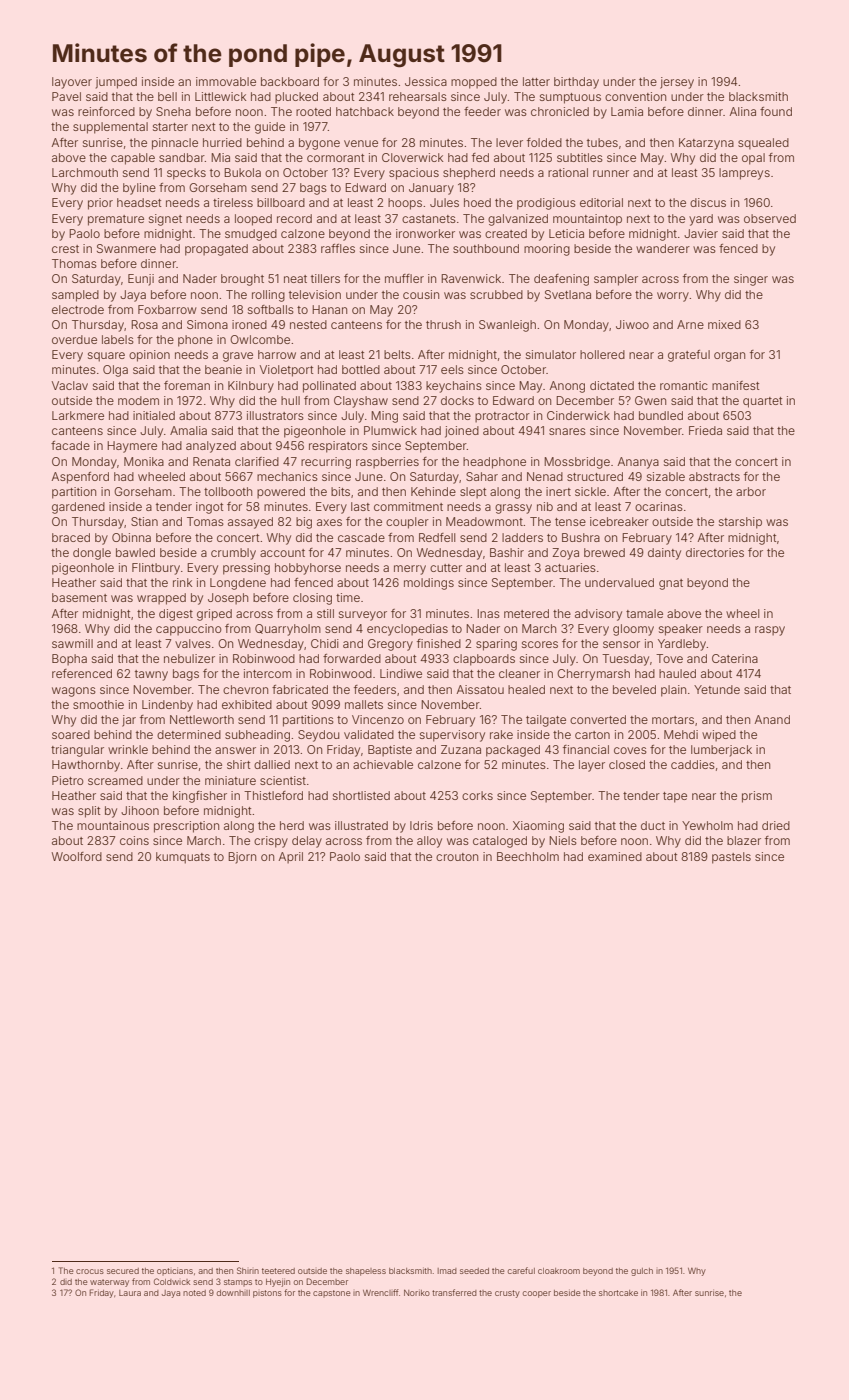 This screenshot has width=849, height=1400. Describe the element at coordinates (762, 402) in the screenshot. I see `quartet` at that location.
